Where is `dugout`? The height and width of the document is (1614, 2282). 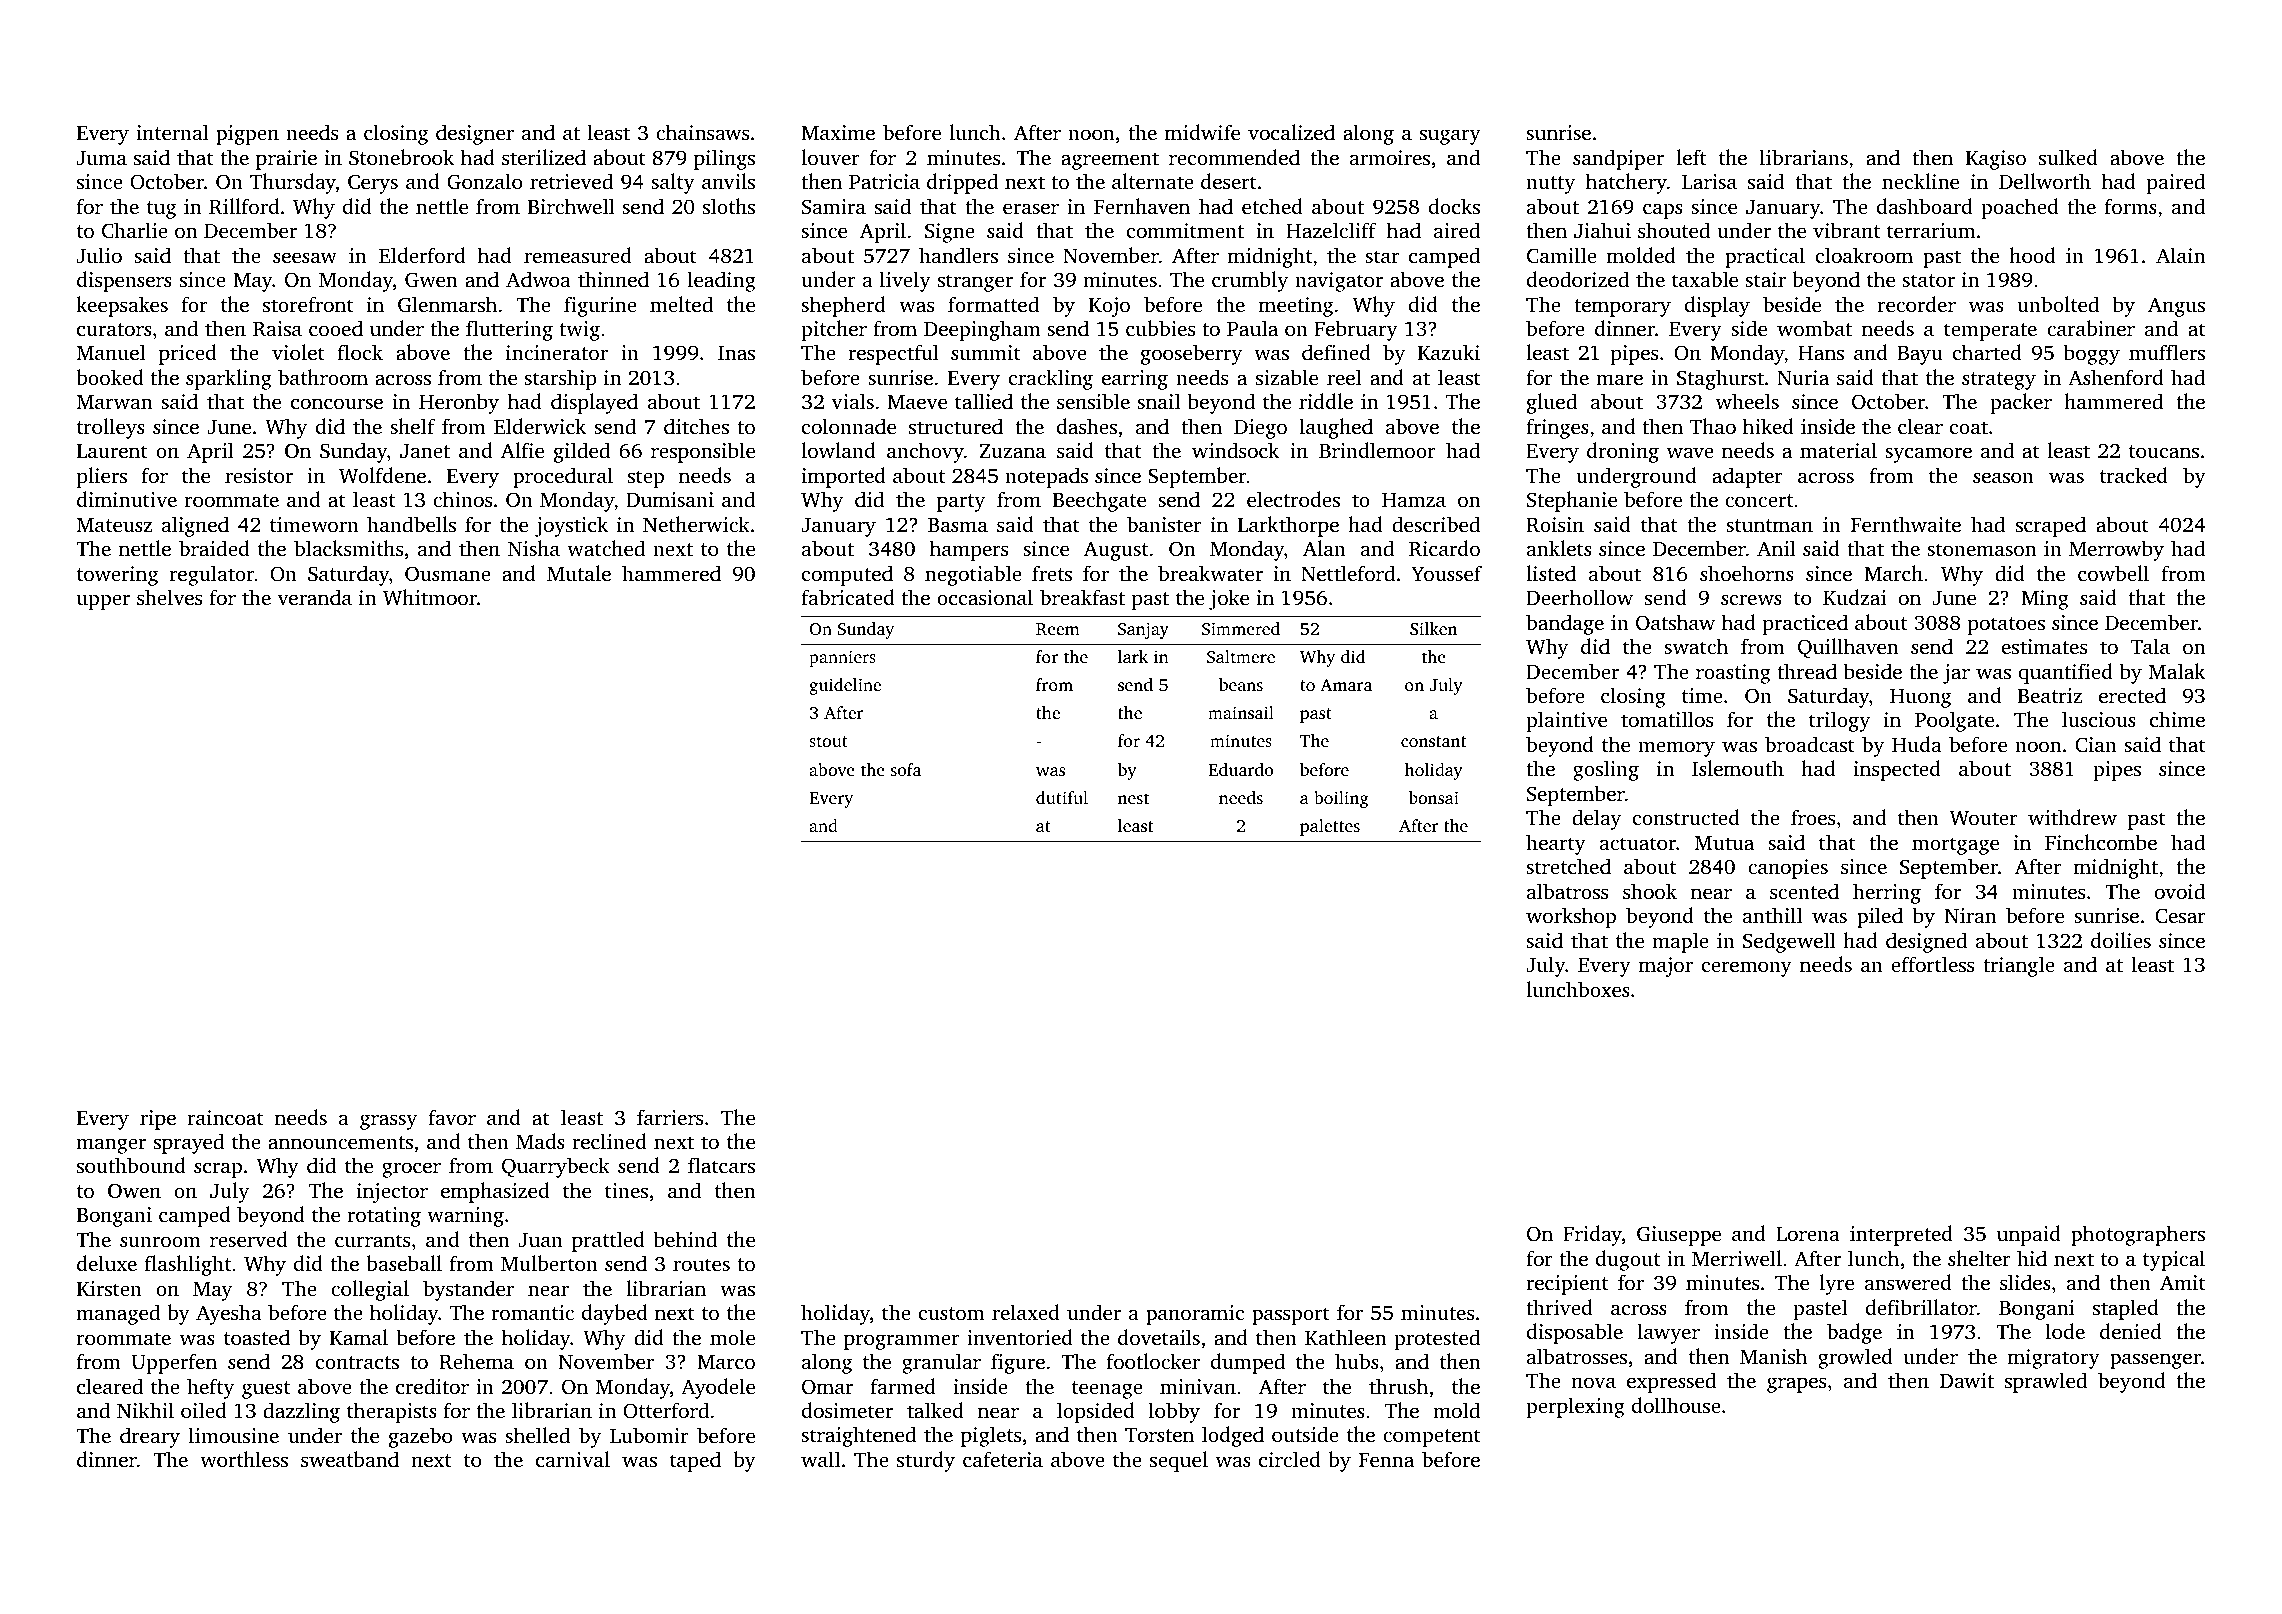
dugout is located at coordinates (1628, 1260).
